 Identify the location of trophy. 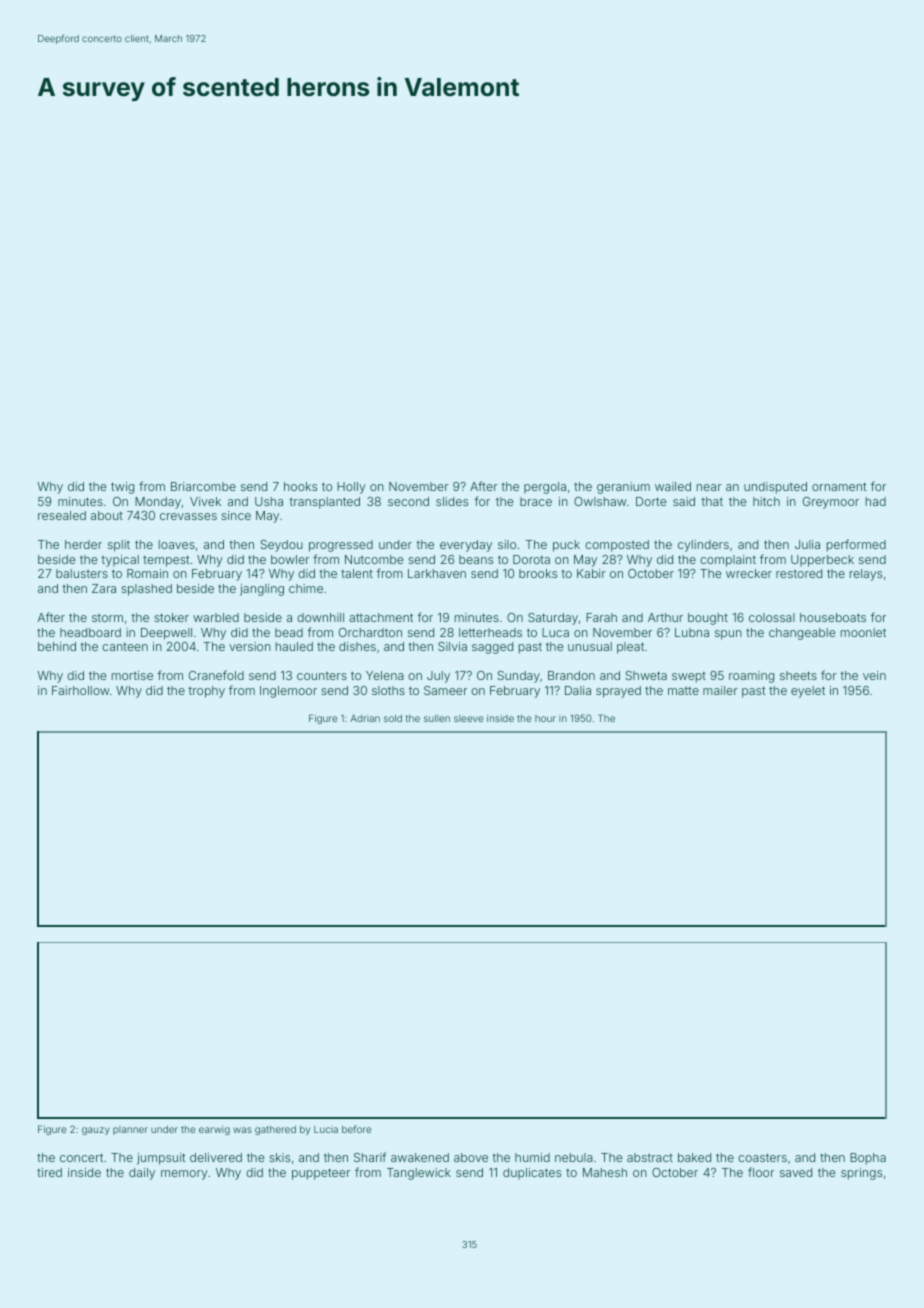
(206, 692).
